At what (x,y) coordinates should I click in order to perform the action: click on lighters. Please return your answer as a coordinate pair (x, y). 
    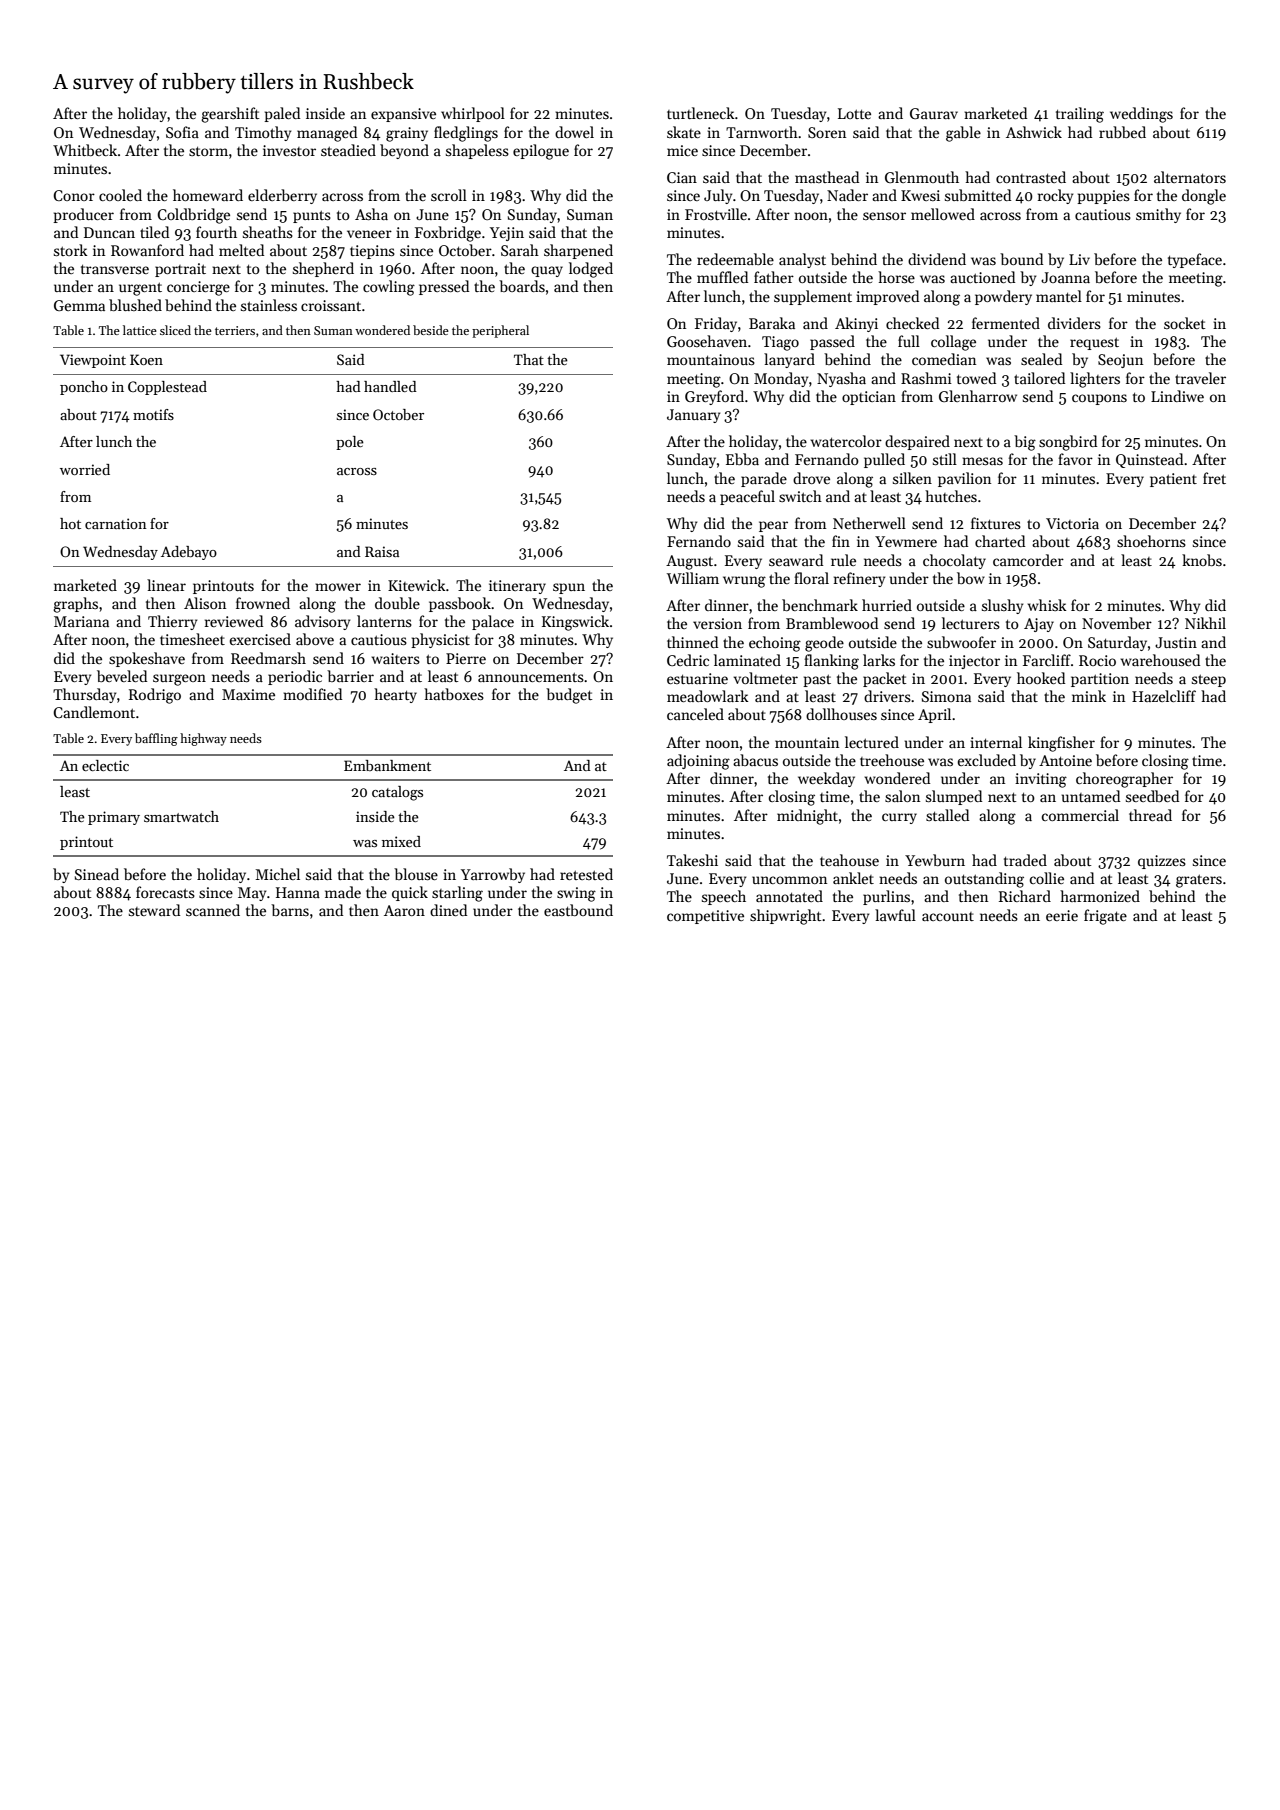
    Looking at the image, I should click on (1095, 380).
